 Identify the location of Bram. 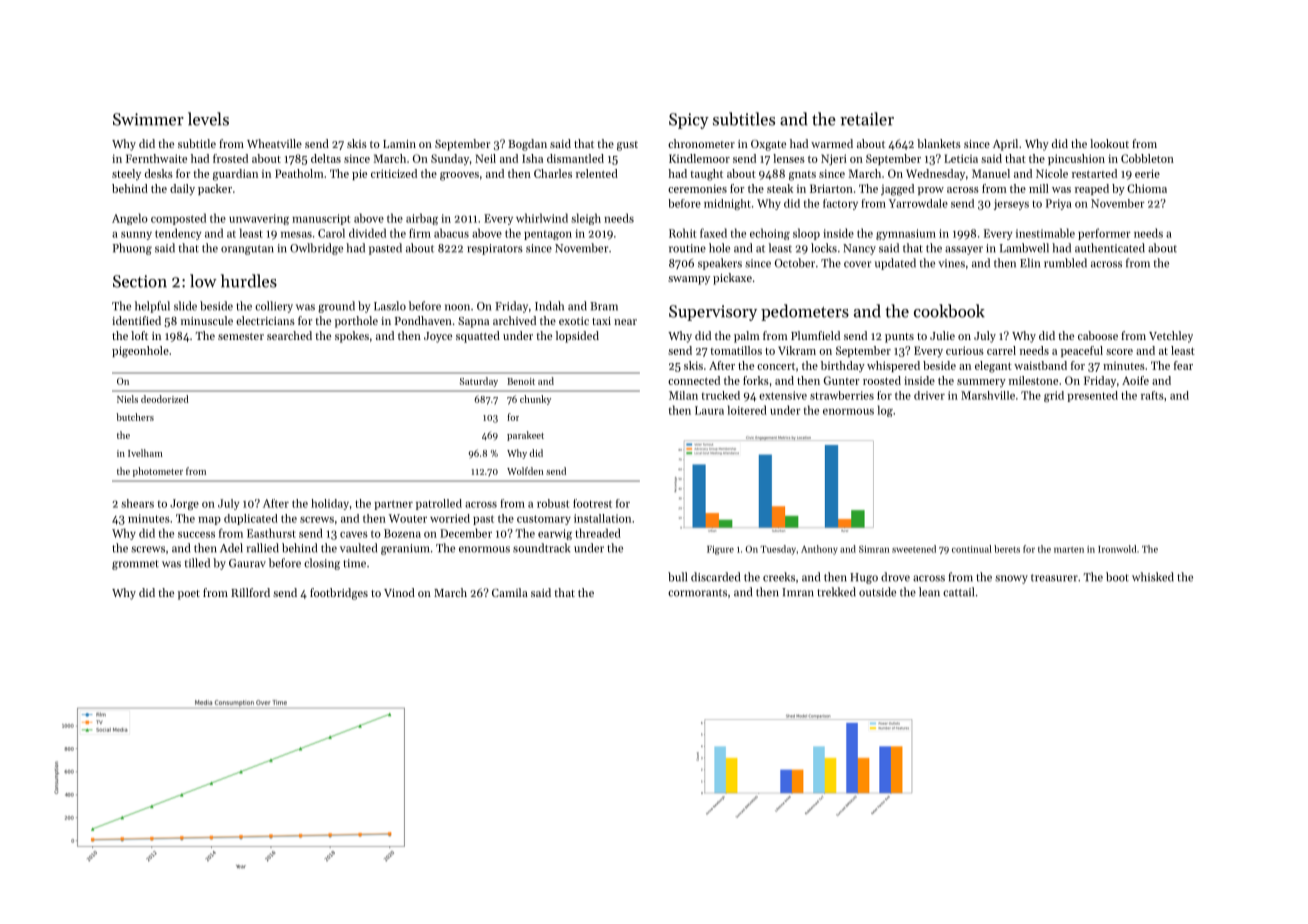
(604, 306).
